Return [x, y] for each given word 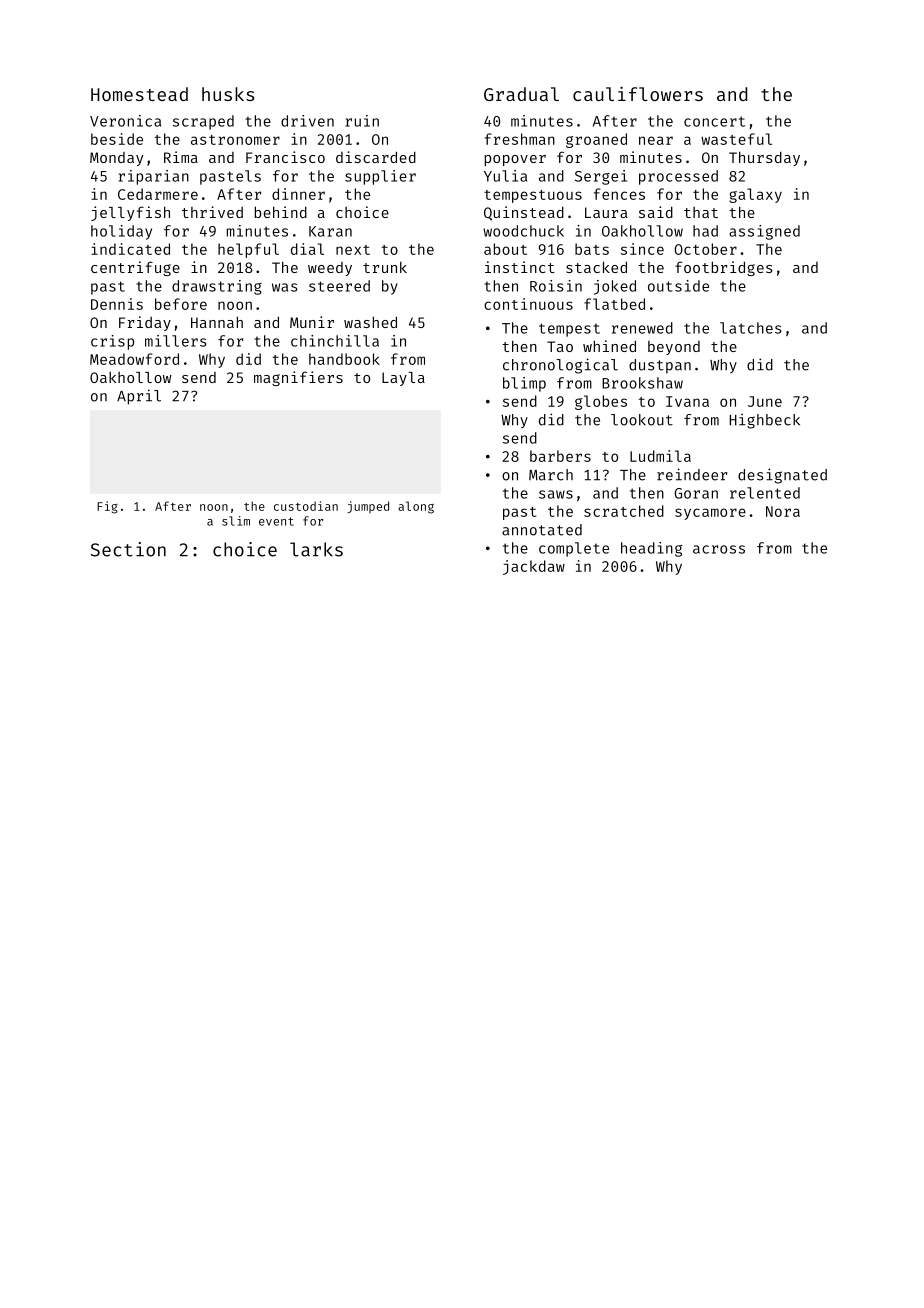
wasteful [736, 139]
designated [782, 476]
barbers [560, 456]
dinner [298, 194]
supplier [380, 177]
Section [128, 549]
